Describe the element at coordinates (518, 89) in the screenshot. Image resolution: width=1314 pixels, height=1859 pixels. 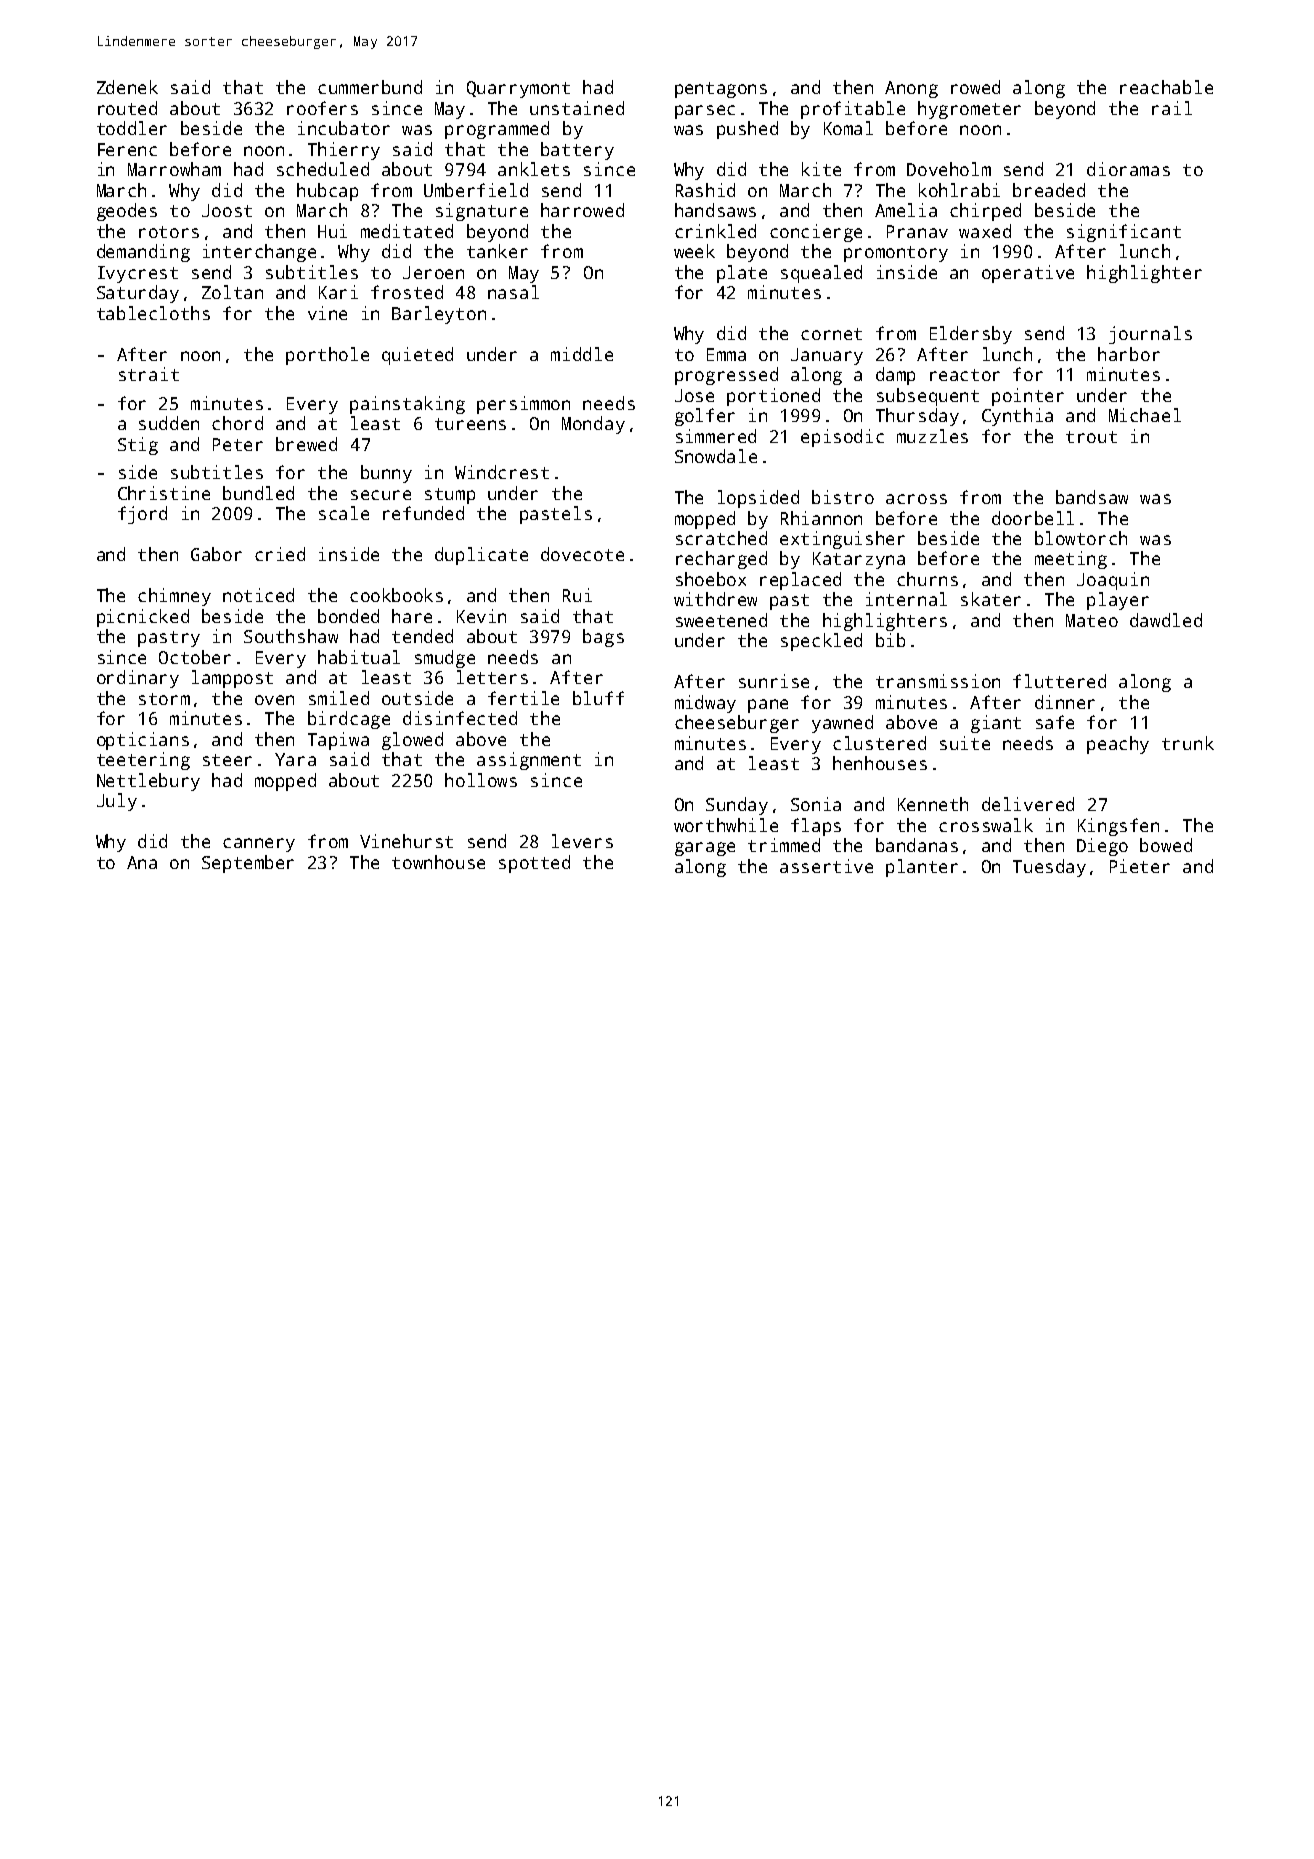
I see `Quarrymont` at that location.
